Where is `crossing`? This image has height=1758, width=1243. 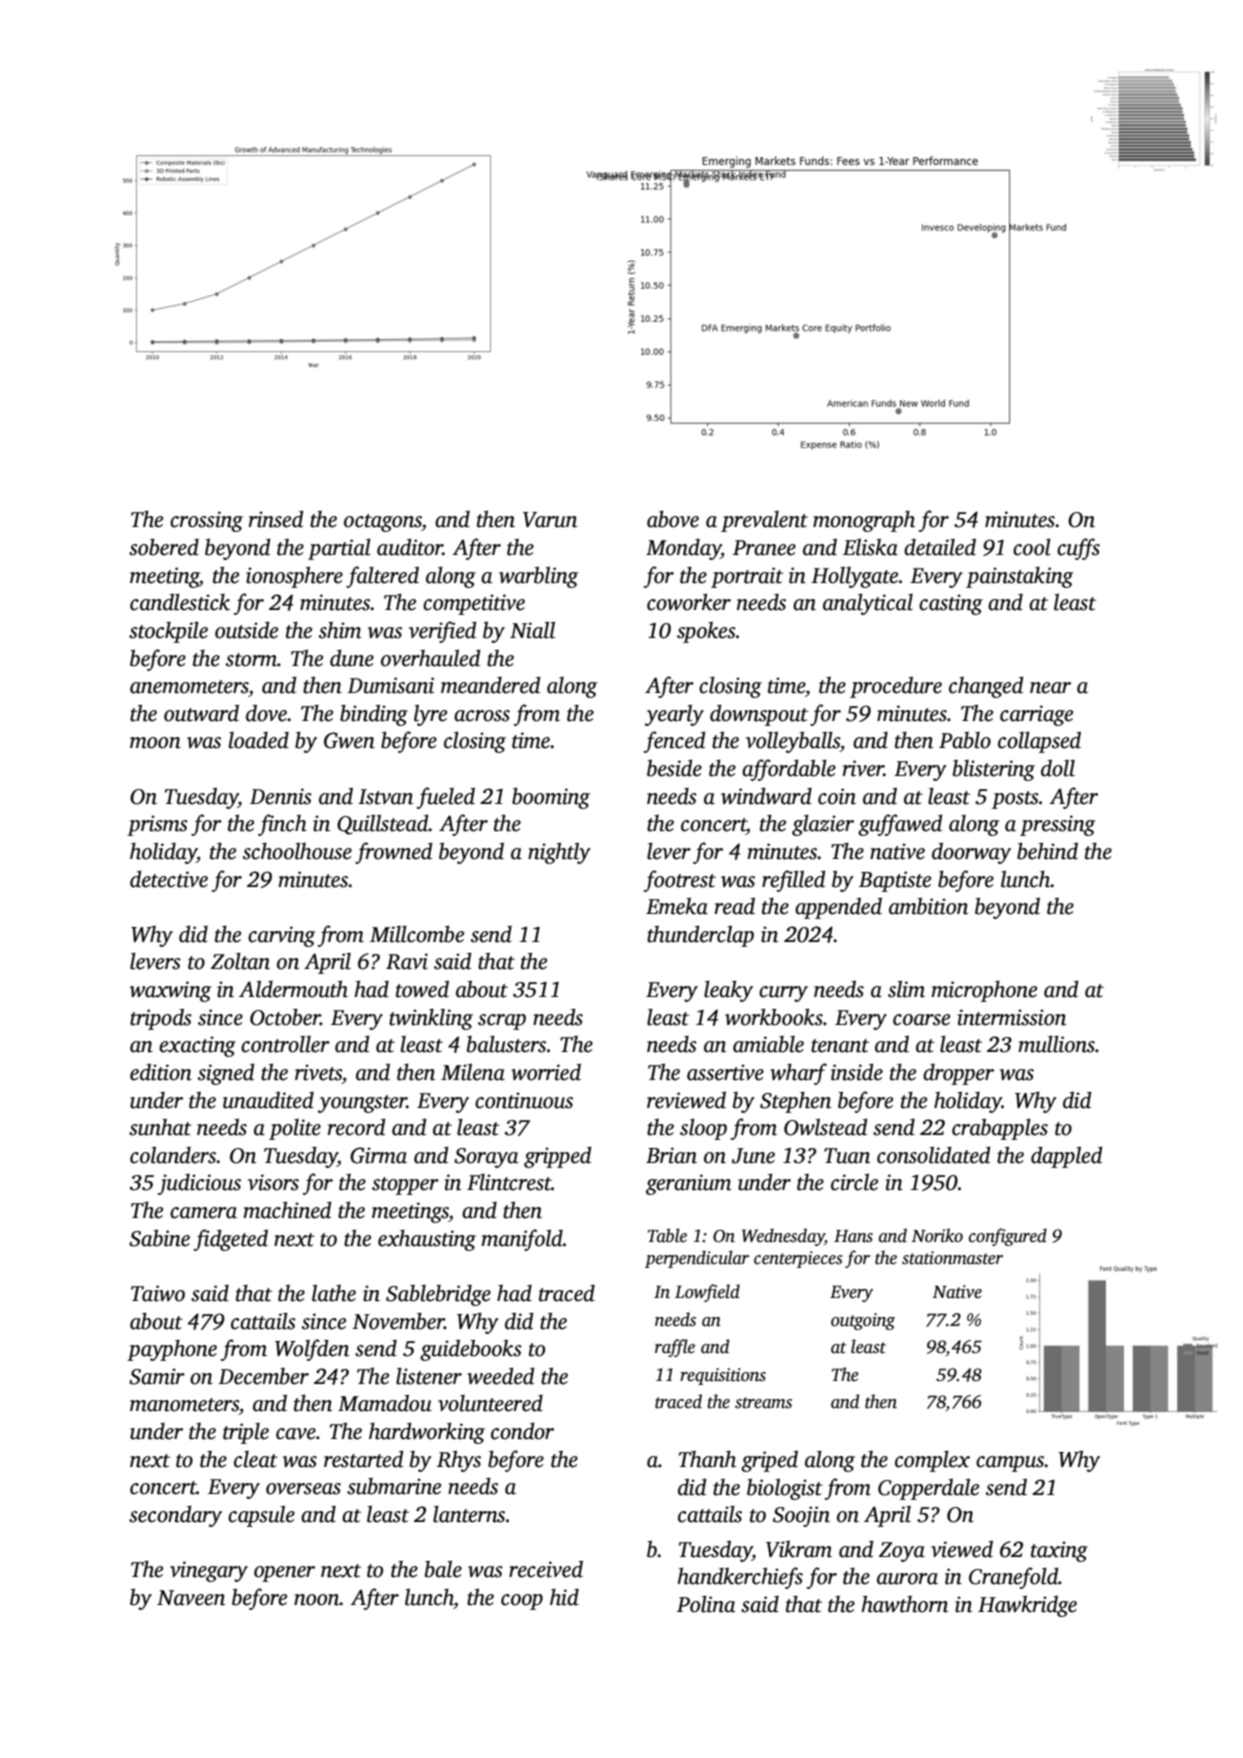
crossing is located at coordinates (206, 521).
